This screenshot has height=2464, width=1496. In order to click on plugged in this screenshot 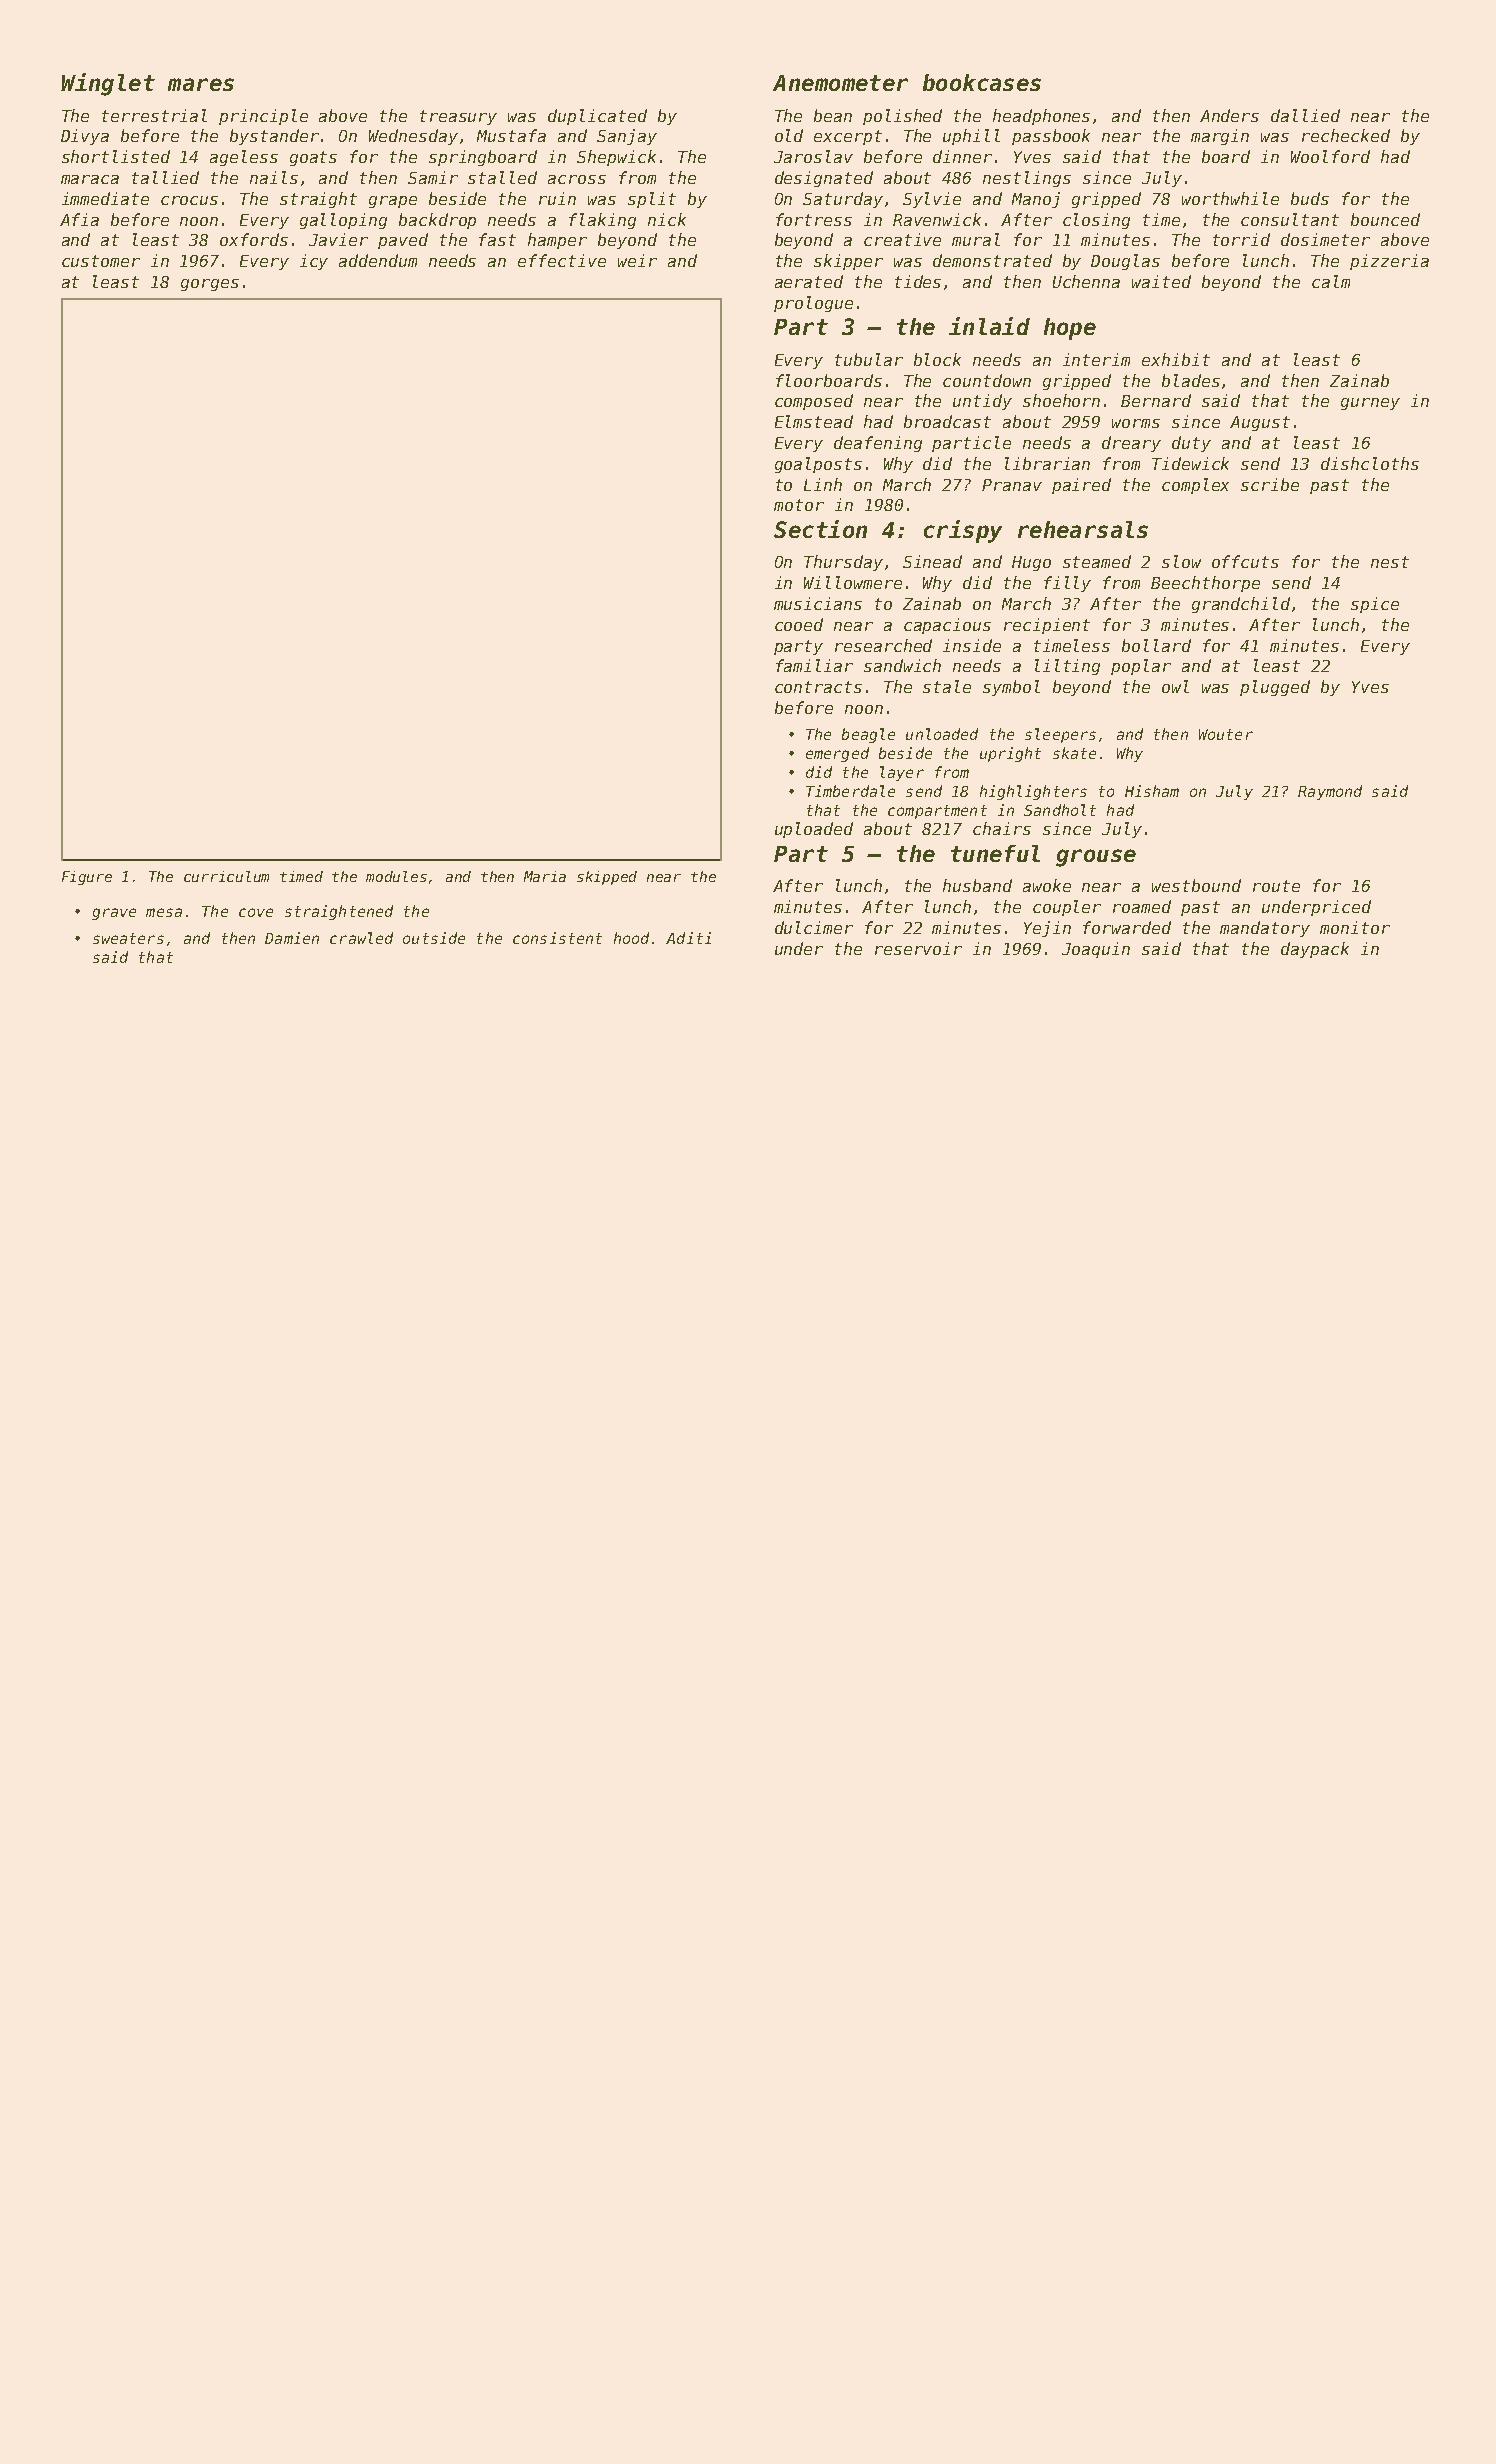, I will do `click(1275, 688)`.
